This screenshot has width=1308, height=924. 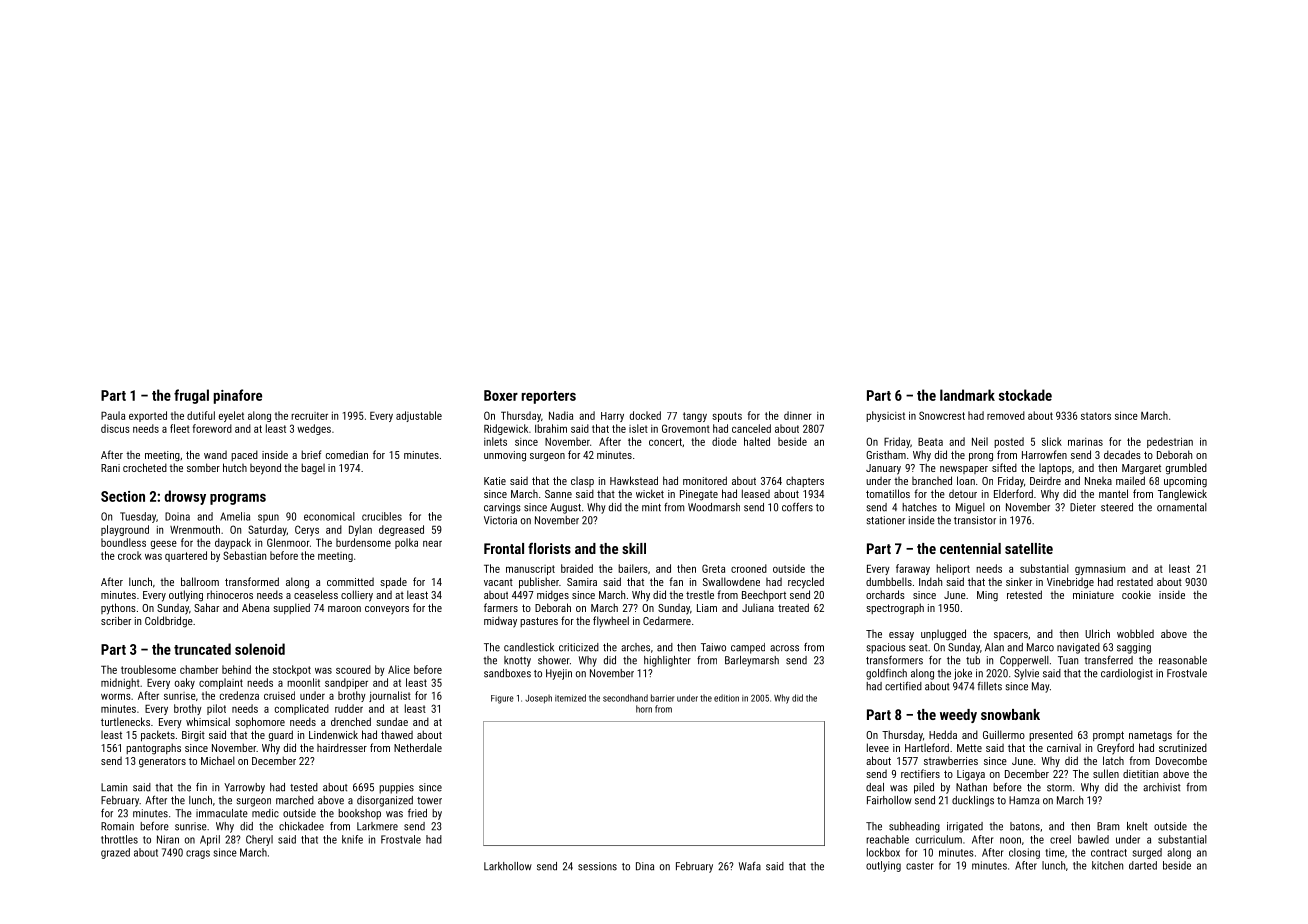 I want to click on Nadia, so click(x=561, y=415).
